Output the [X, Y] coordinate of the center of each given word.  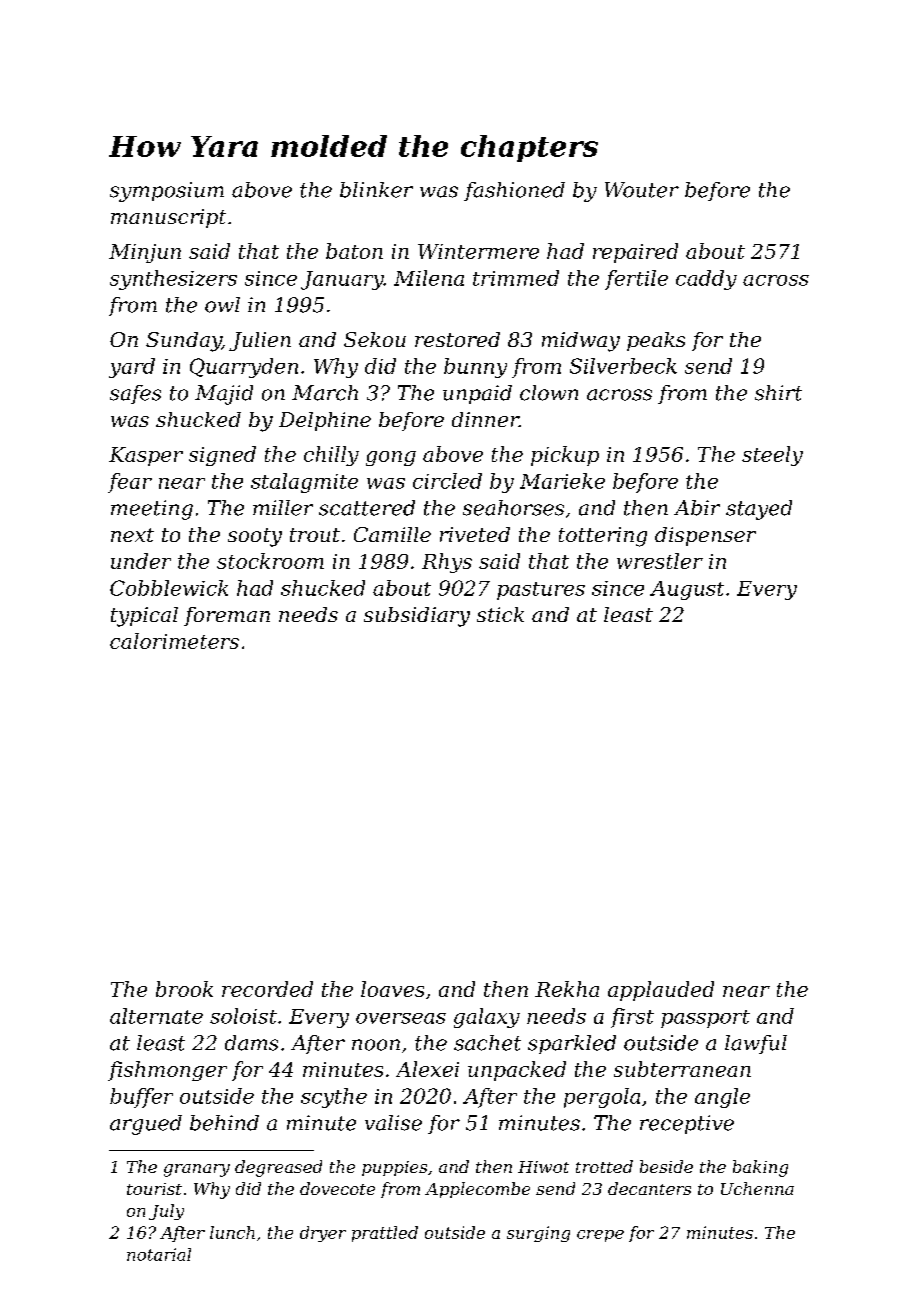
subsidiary [417, 617]
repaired [635, 253]
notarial [159, 1254]
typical [144, 617]
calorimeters [174, 641]
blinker [376, 190]
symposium [167, 192]
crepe [600, 1236]
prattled [385, 1234]
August [687, 590]
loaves [392, 989]
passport [705, 1019]
